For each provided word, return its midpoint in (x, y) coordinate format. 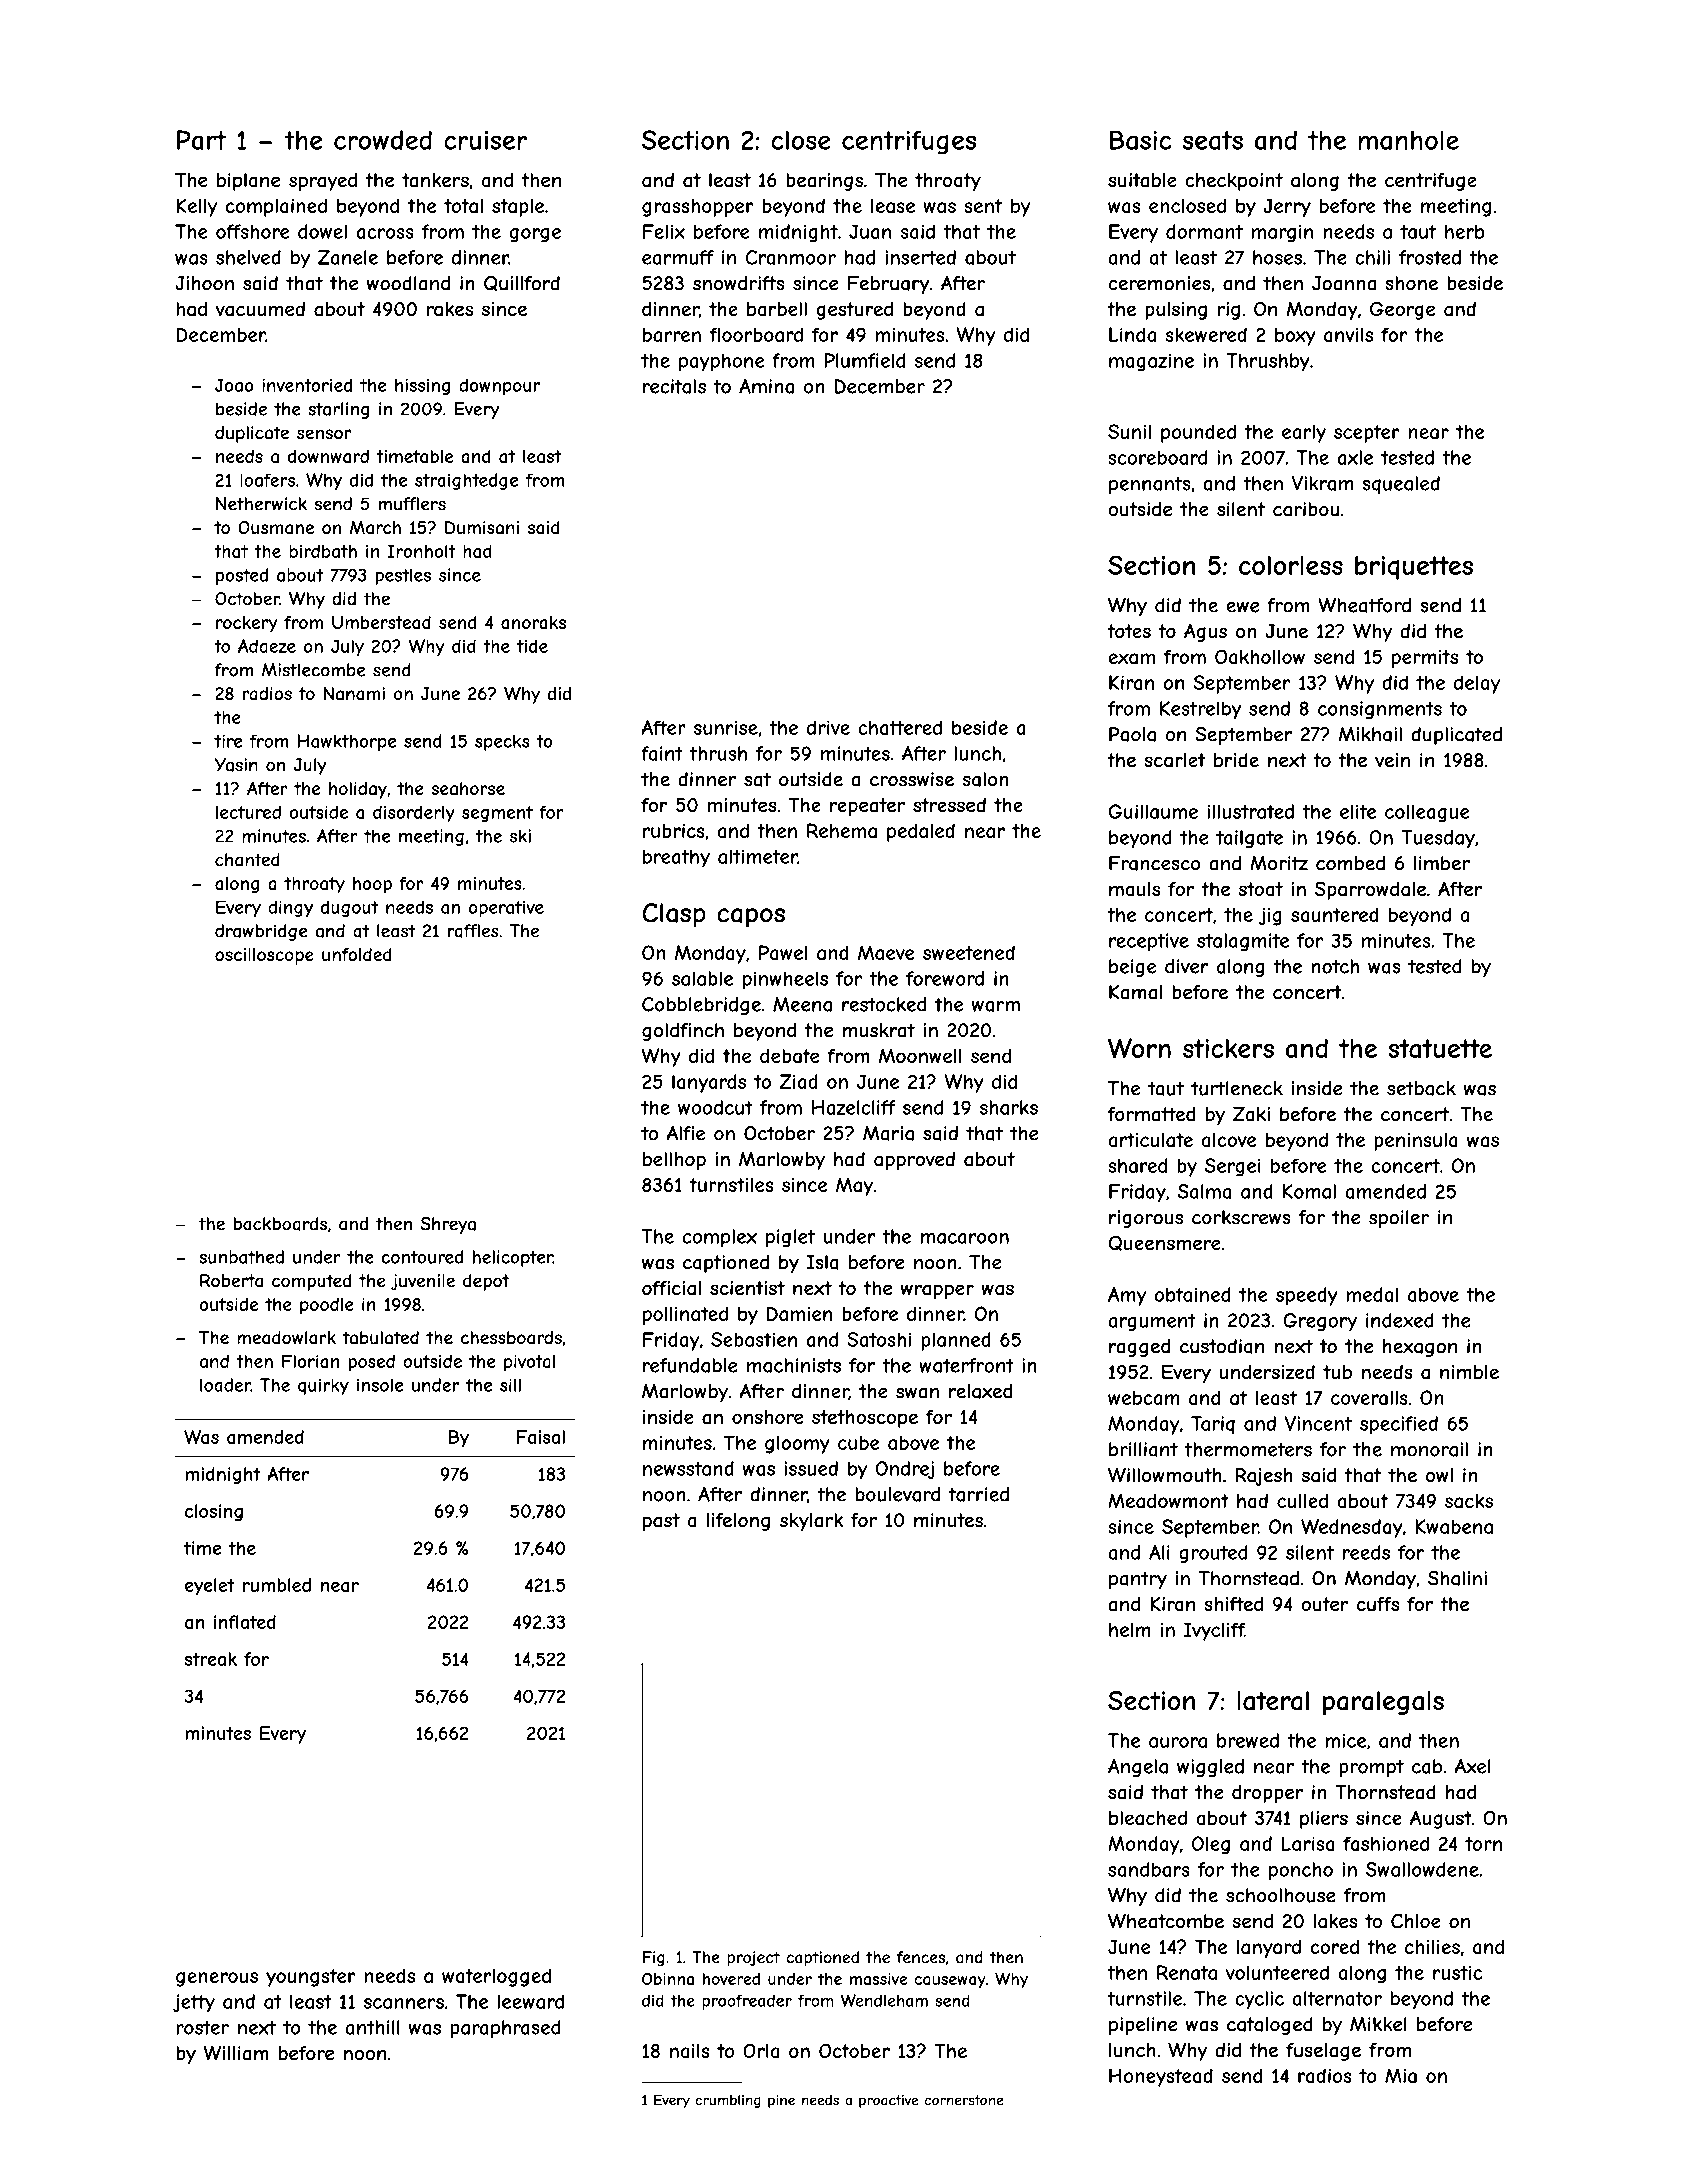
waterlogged (496, 1977)
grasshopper (698, 207)
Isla (823, 1262)
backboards (280, 1224)
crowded (383, 140)
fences (921, 1957)
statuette (1440, 1048)
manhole (1408, 140)
